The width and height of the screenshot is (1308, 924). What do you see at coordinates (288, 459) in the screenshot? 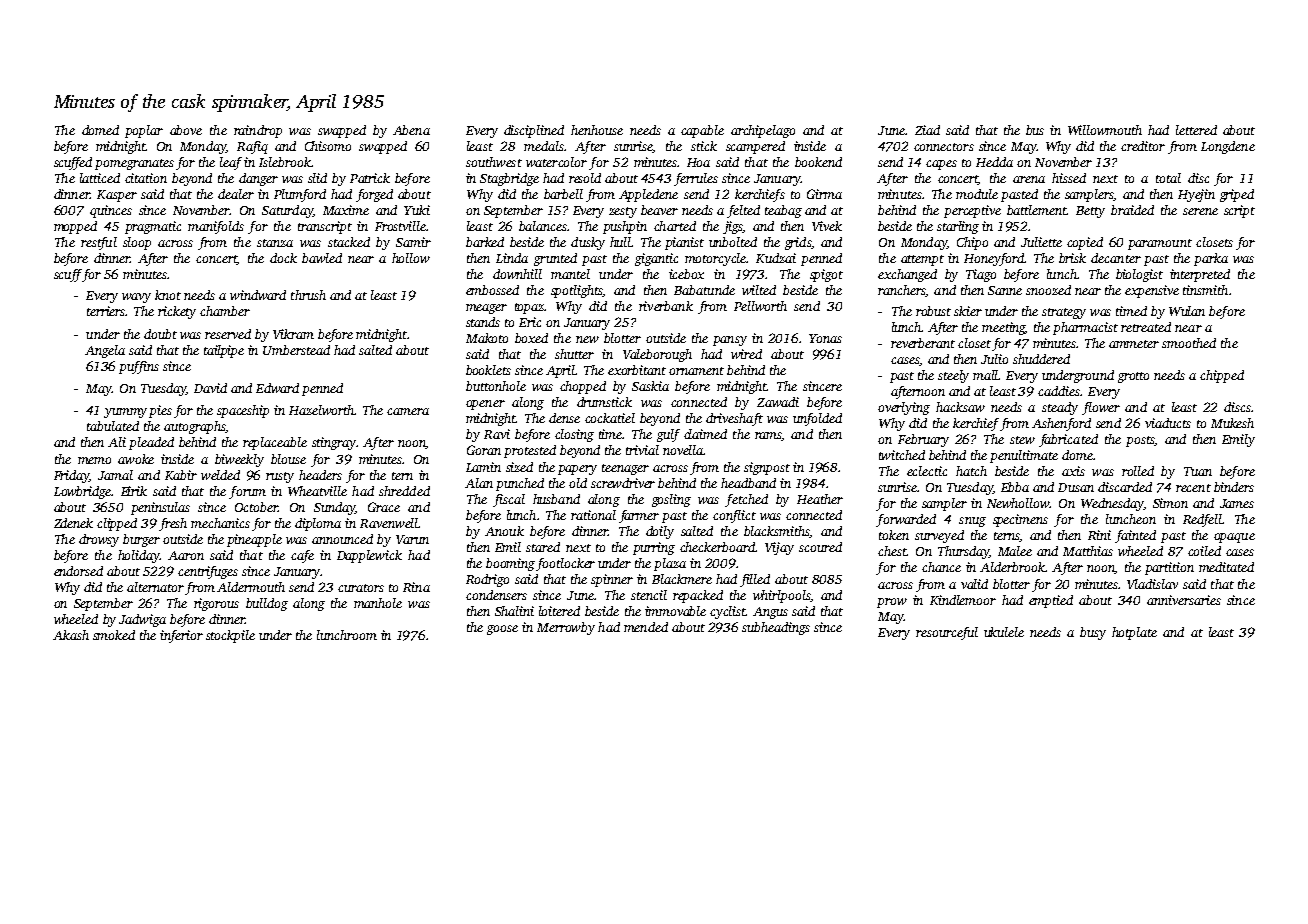
I see `blouse` at bounding box center [288, 459].
